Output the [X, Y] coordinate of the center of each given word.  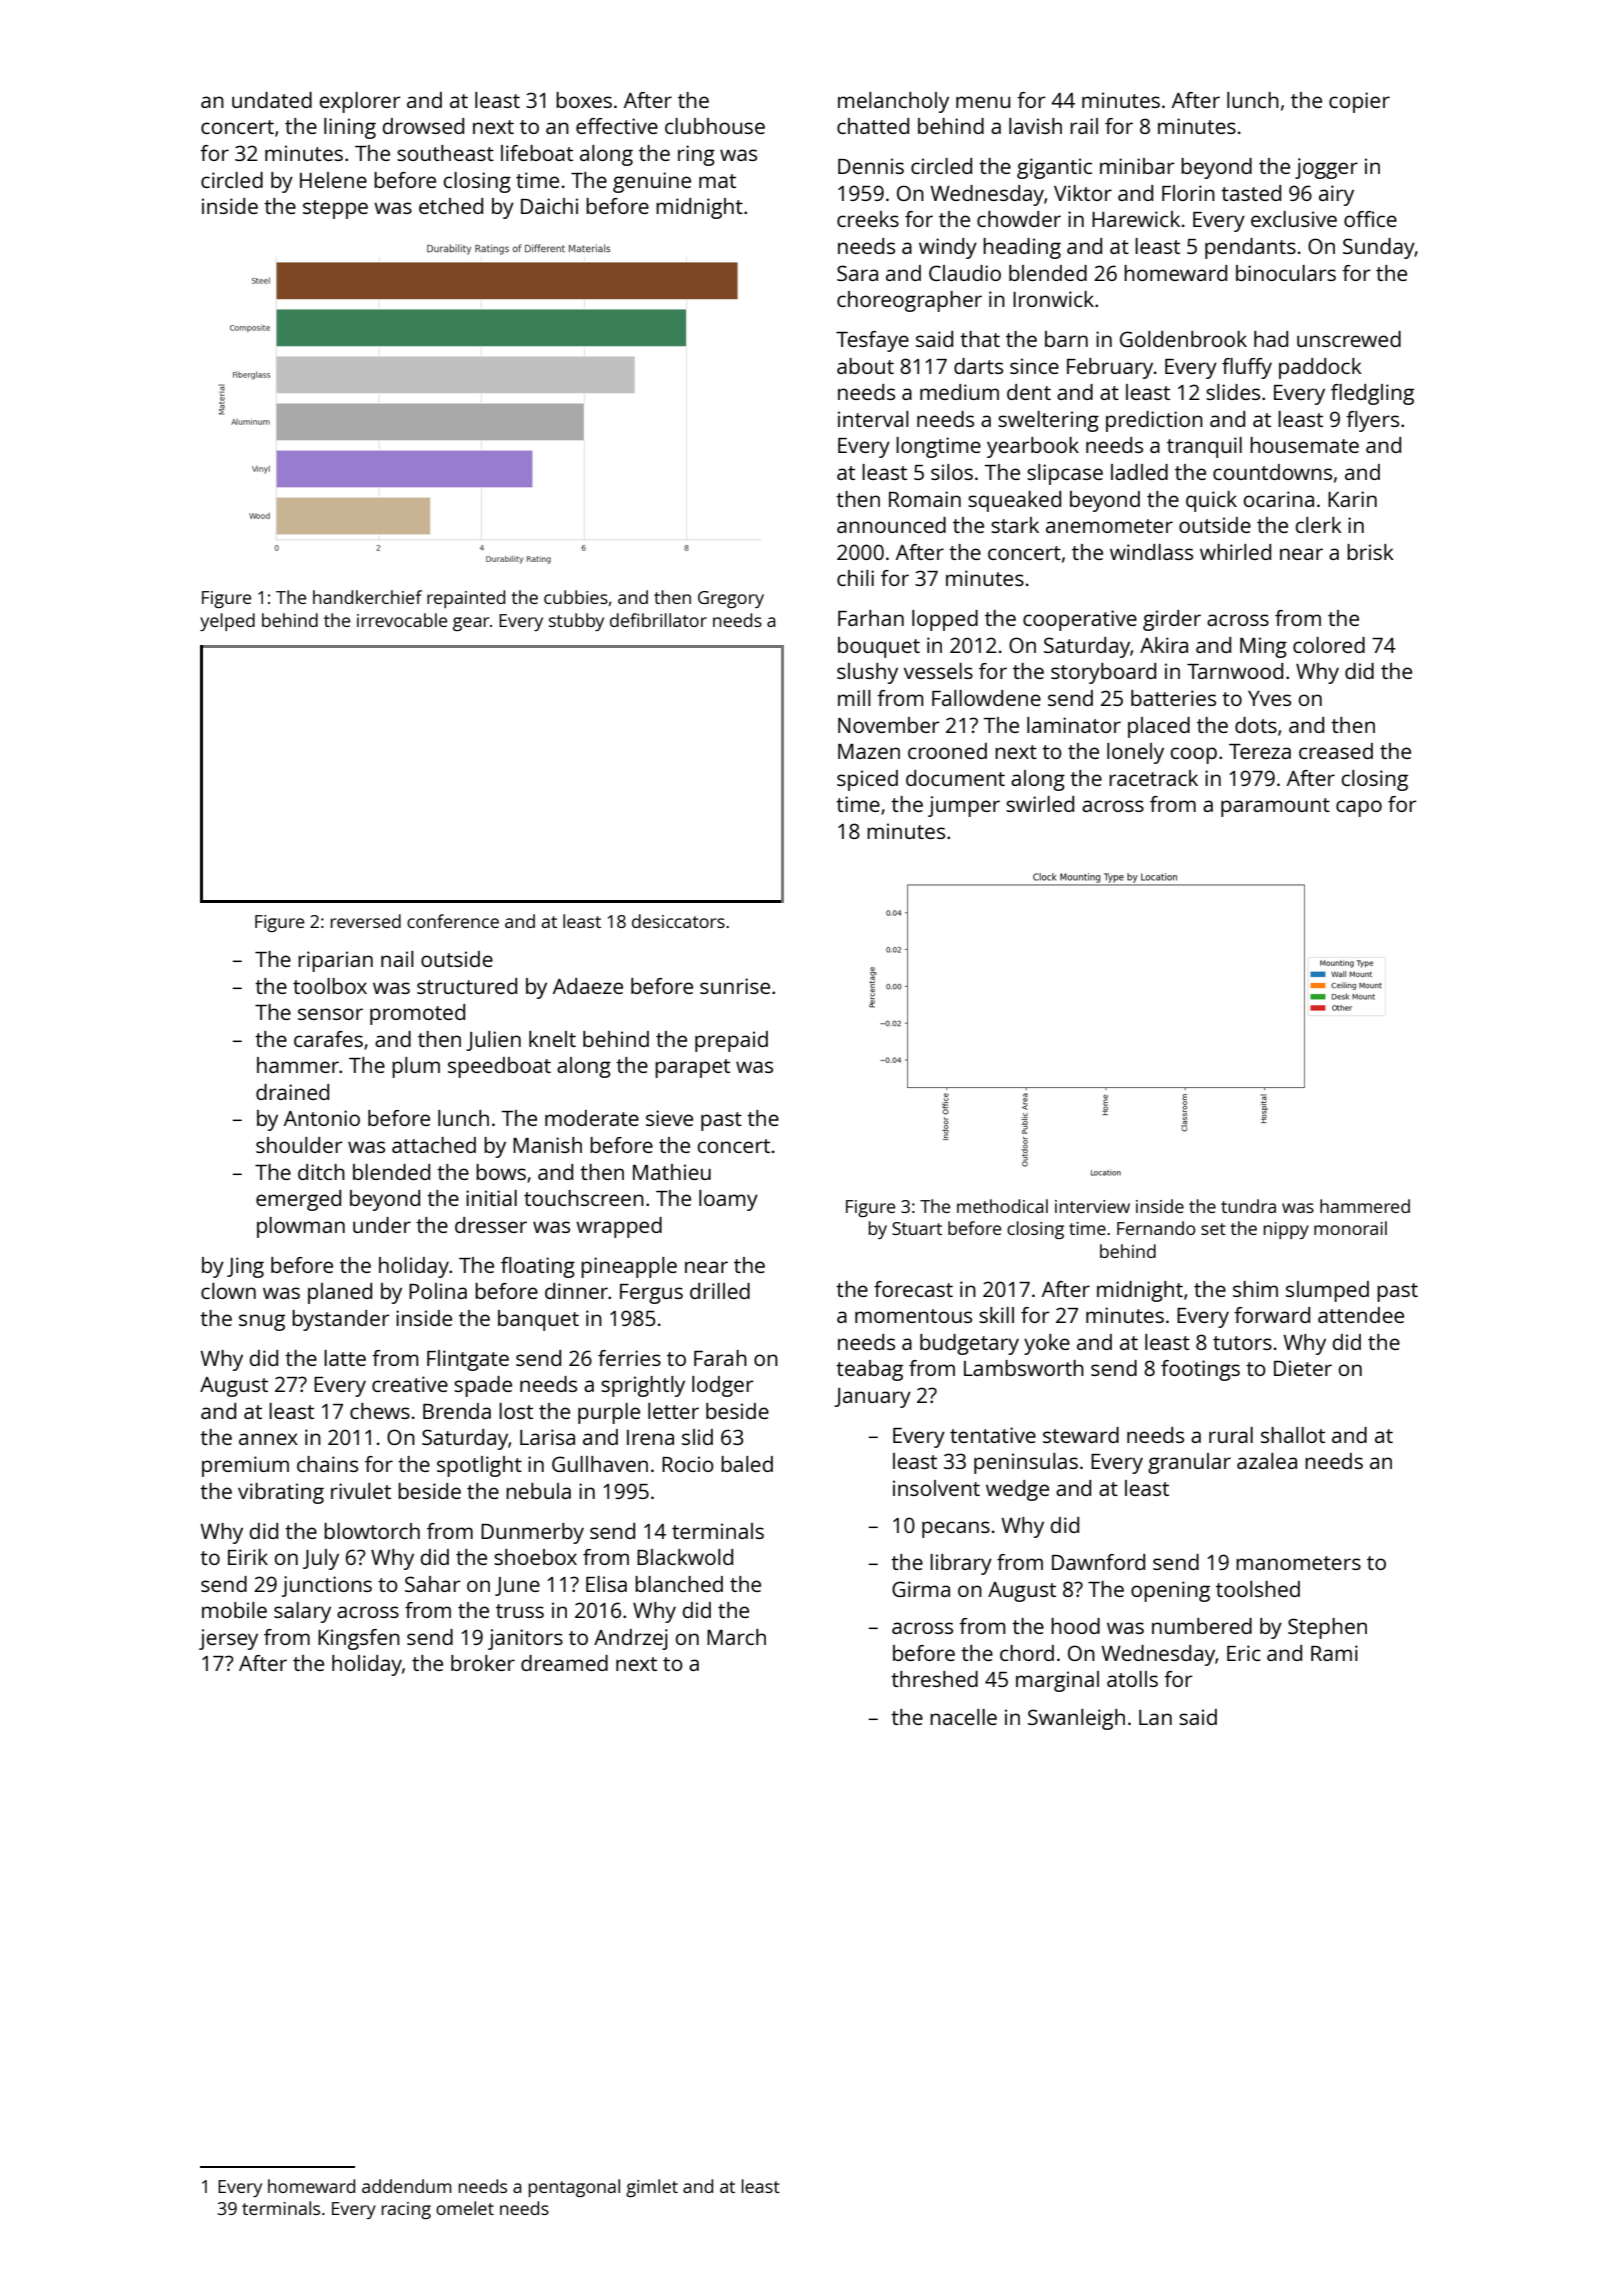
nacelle [963, 1717]
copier [1359, 102]
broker [483, 1663]
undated [272, 100]
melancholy [893, 102]
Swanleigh [1076, 1719]
